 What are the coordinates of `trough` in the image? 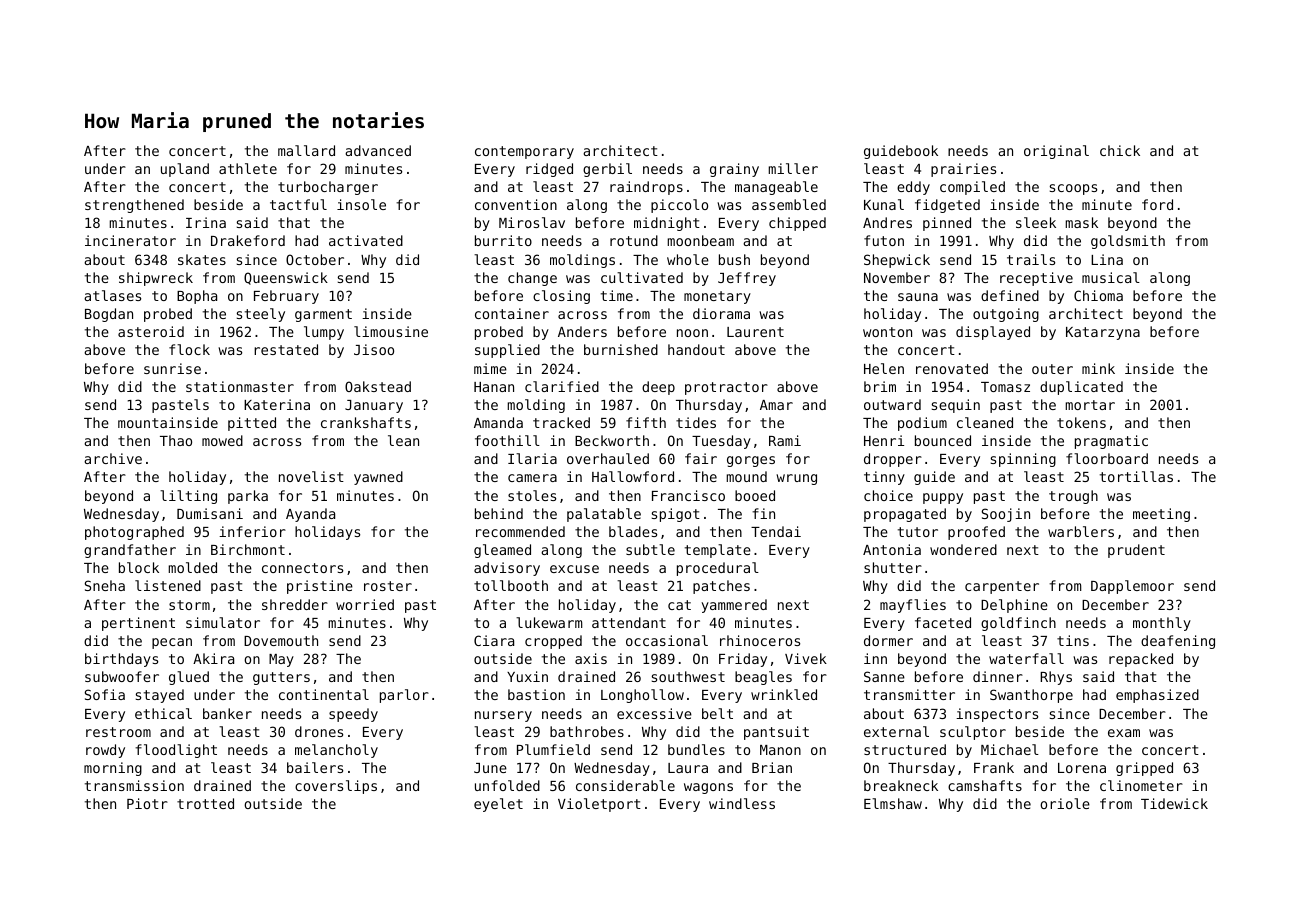 It's located at (1073, 497).
